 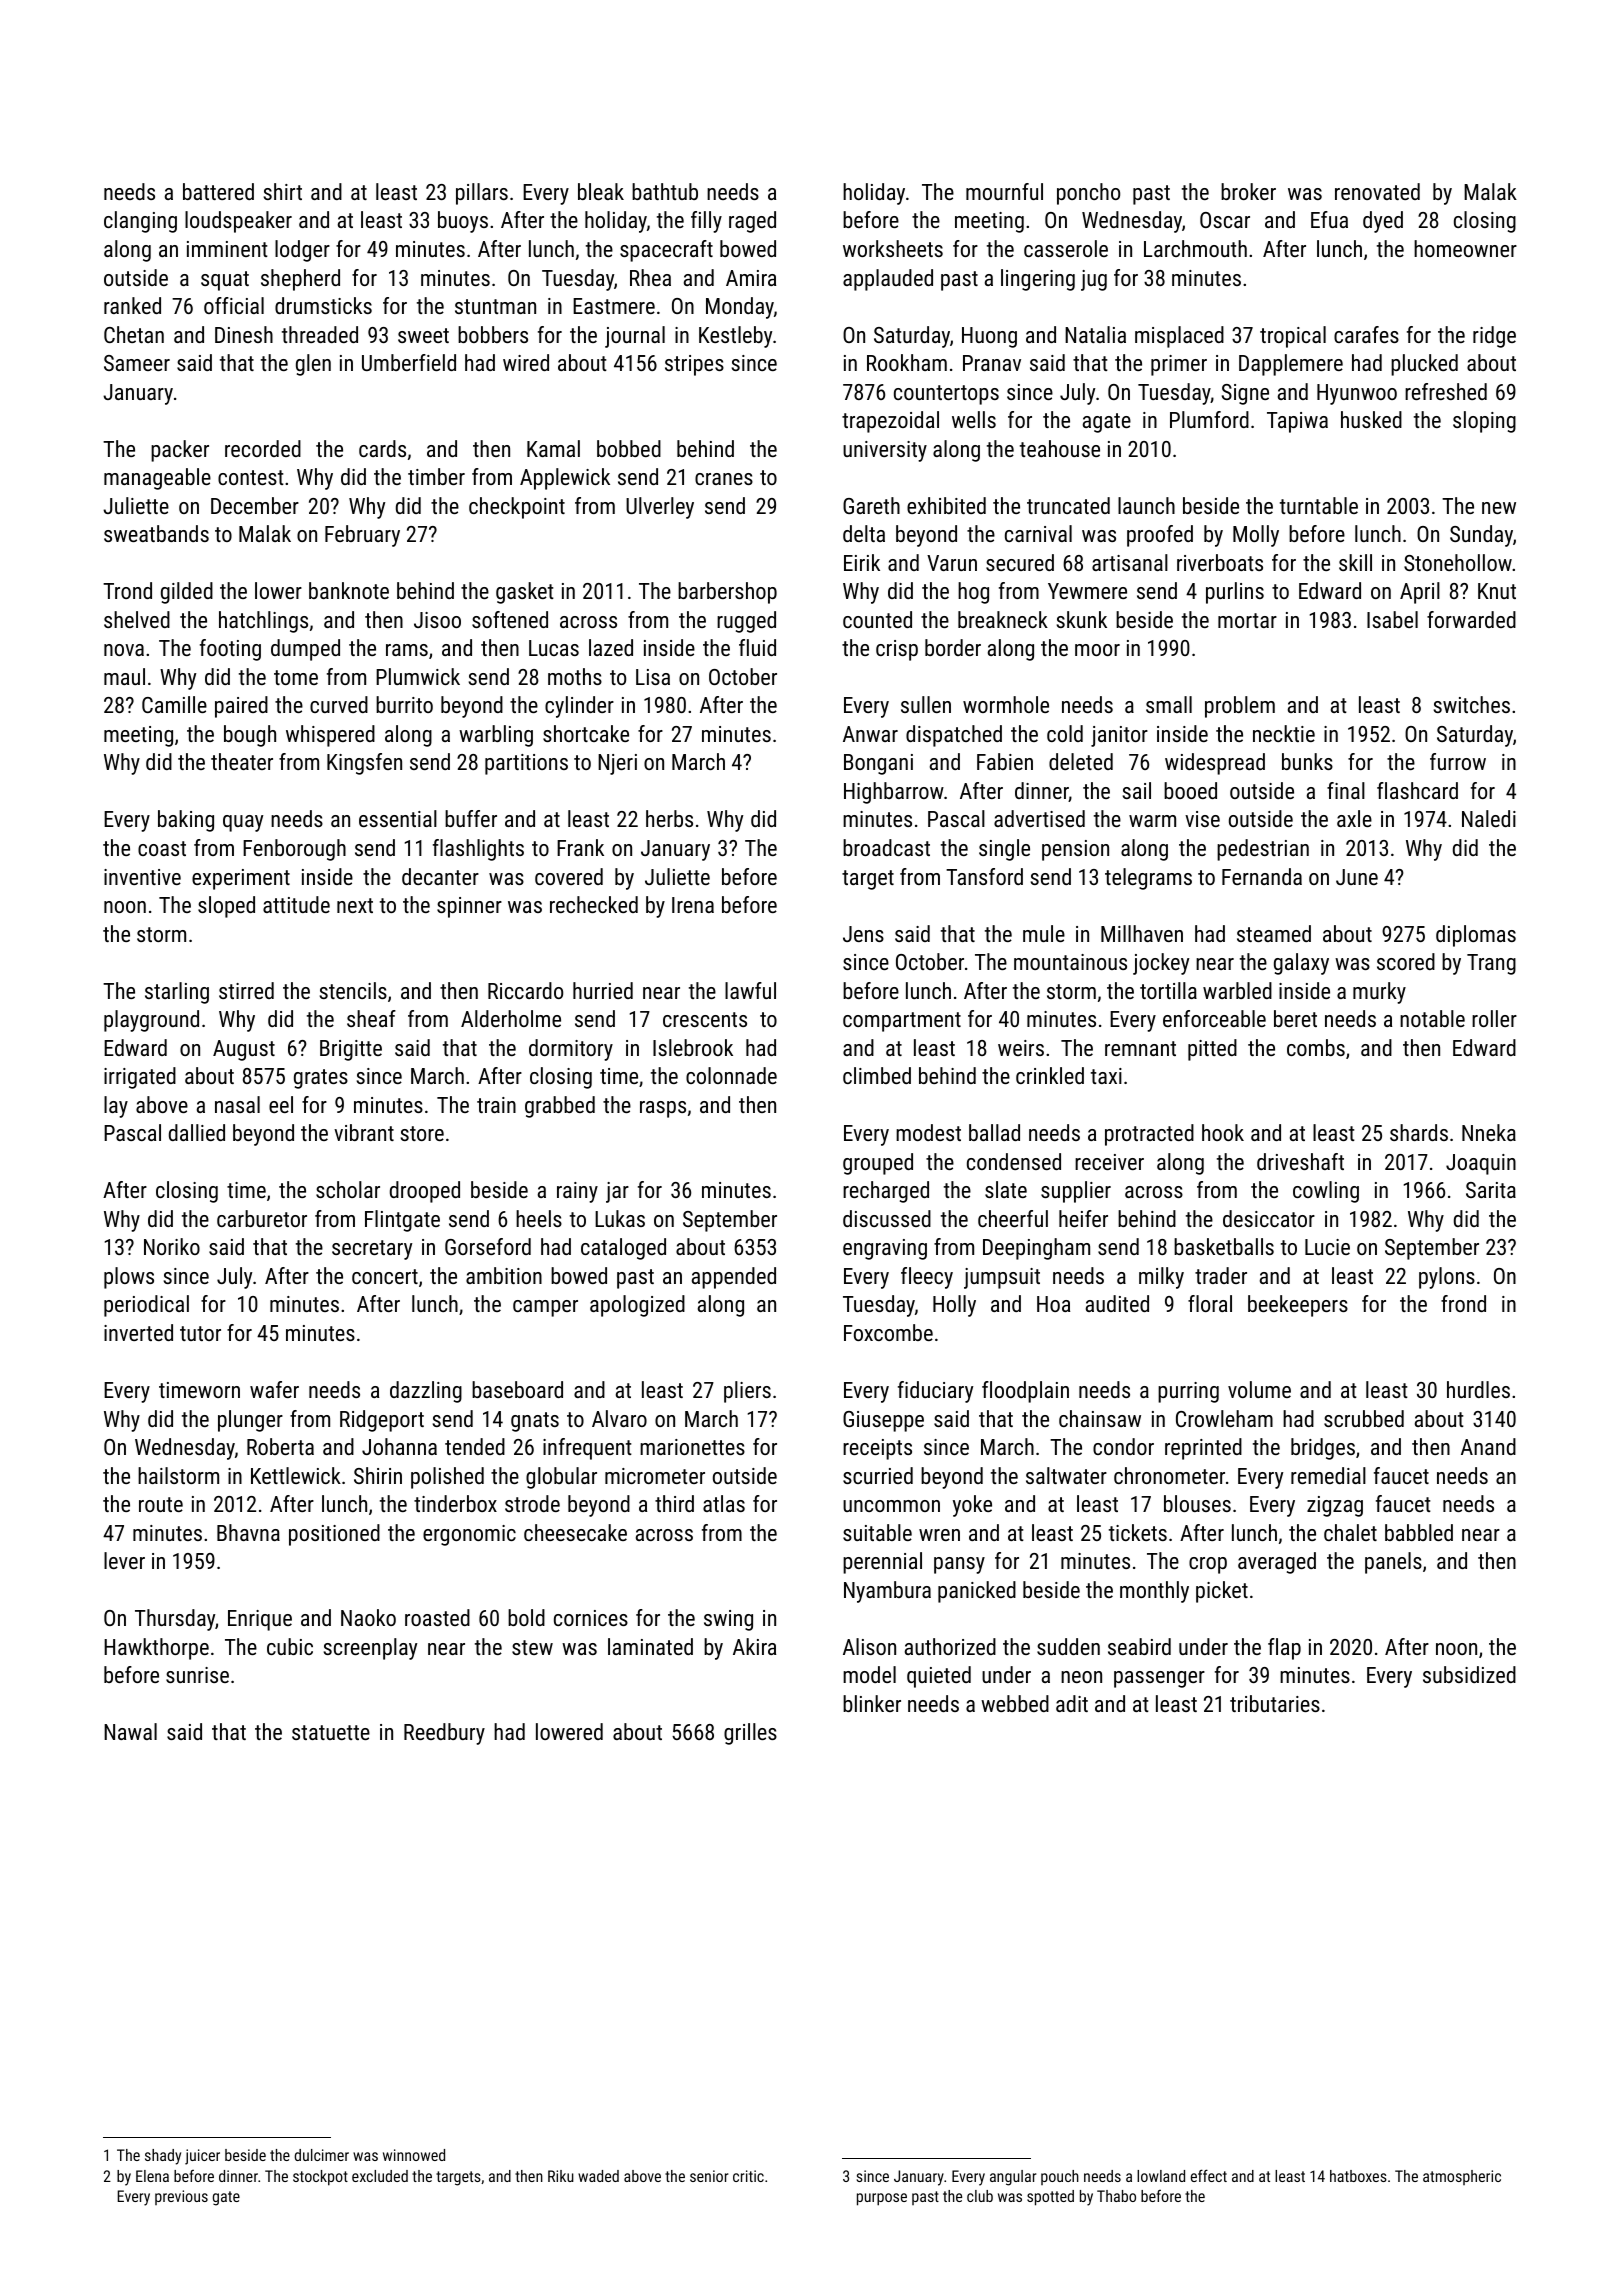 What do you see at coordinates (747, 1392) in the page?
I see `pliers` at bounding box center [747, 1392].
